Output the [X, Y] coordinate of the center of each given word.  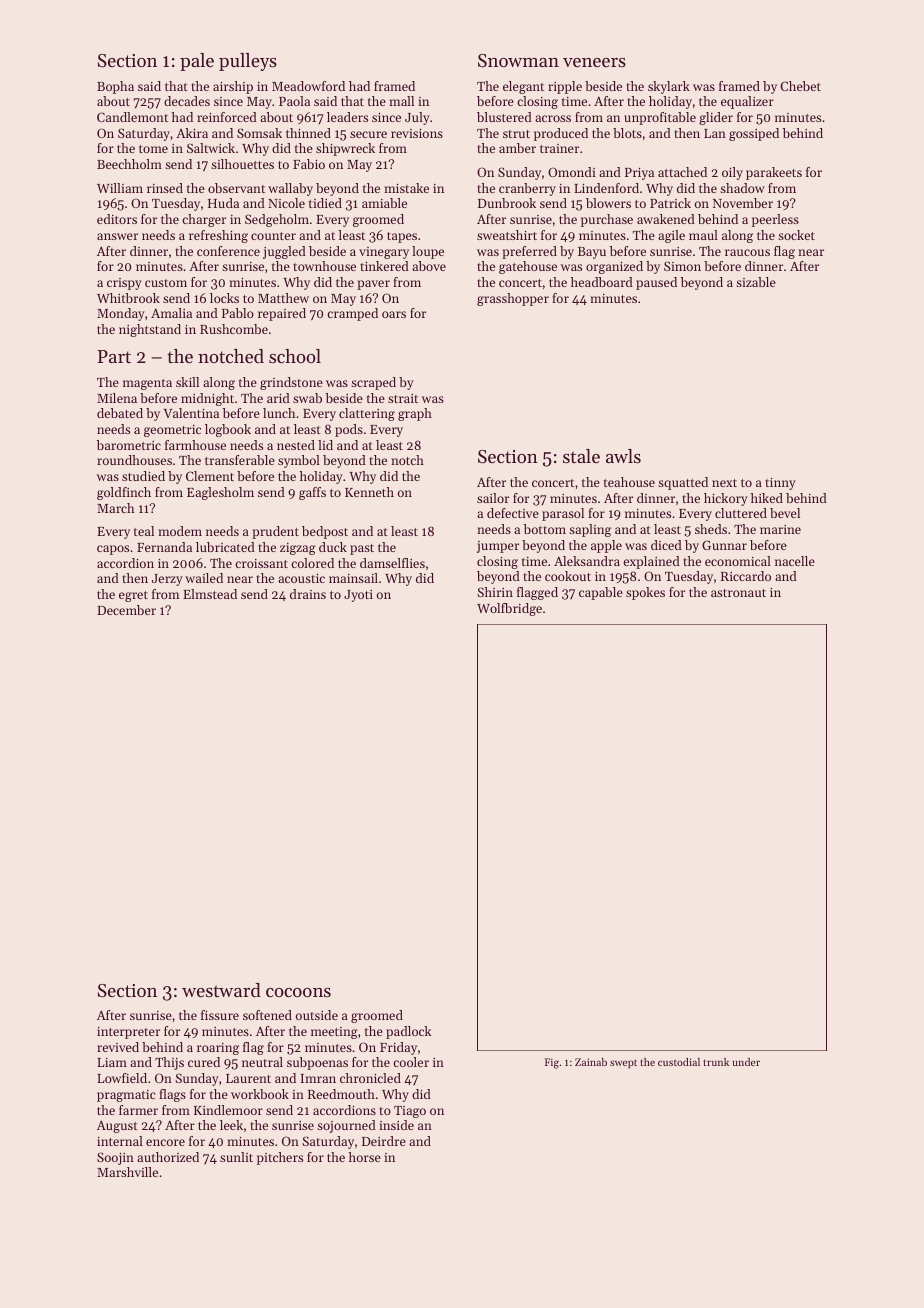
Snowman [518, 61]
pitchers [280, 1158]
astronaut [738, 593]
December [126, 610]
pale [197, 62]
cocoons [298, 992]
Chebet [800, 86]
